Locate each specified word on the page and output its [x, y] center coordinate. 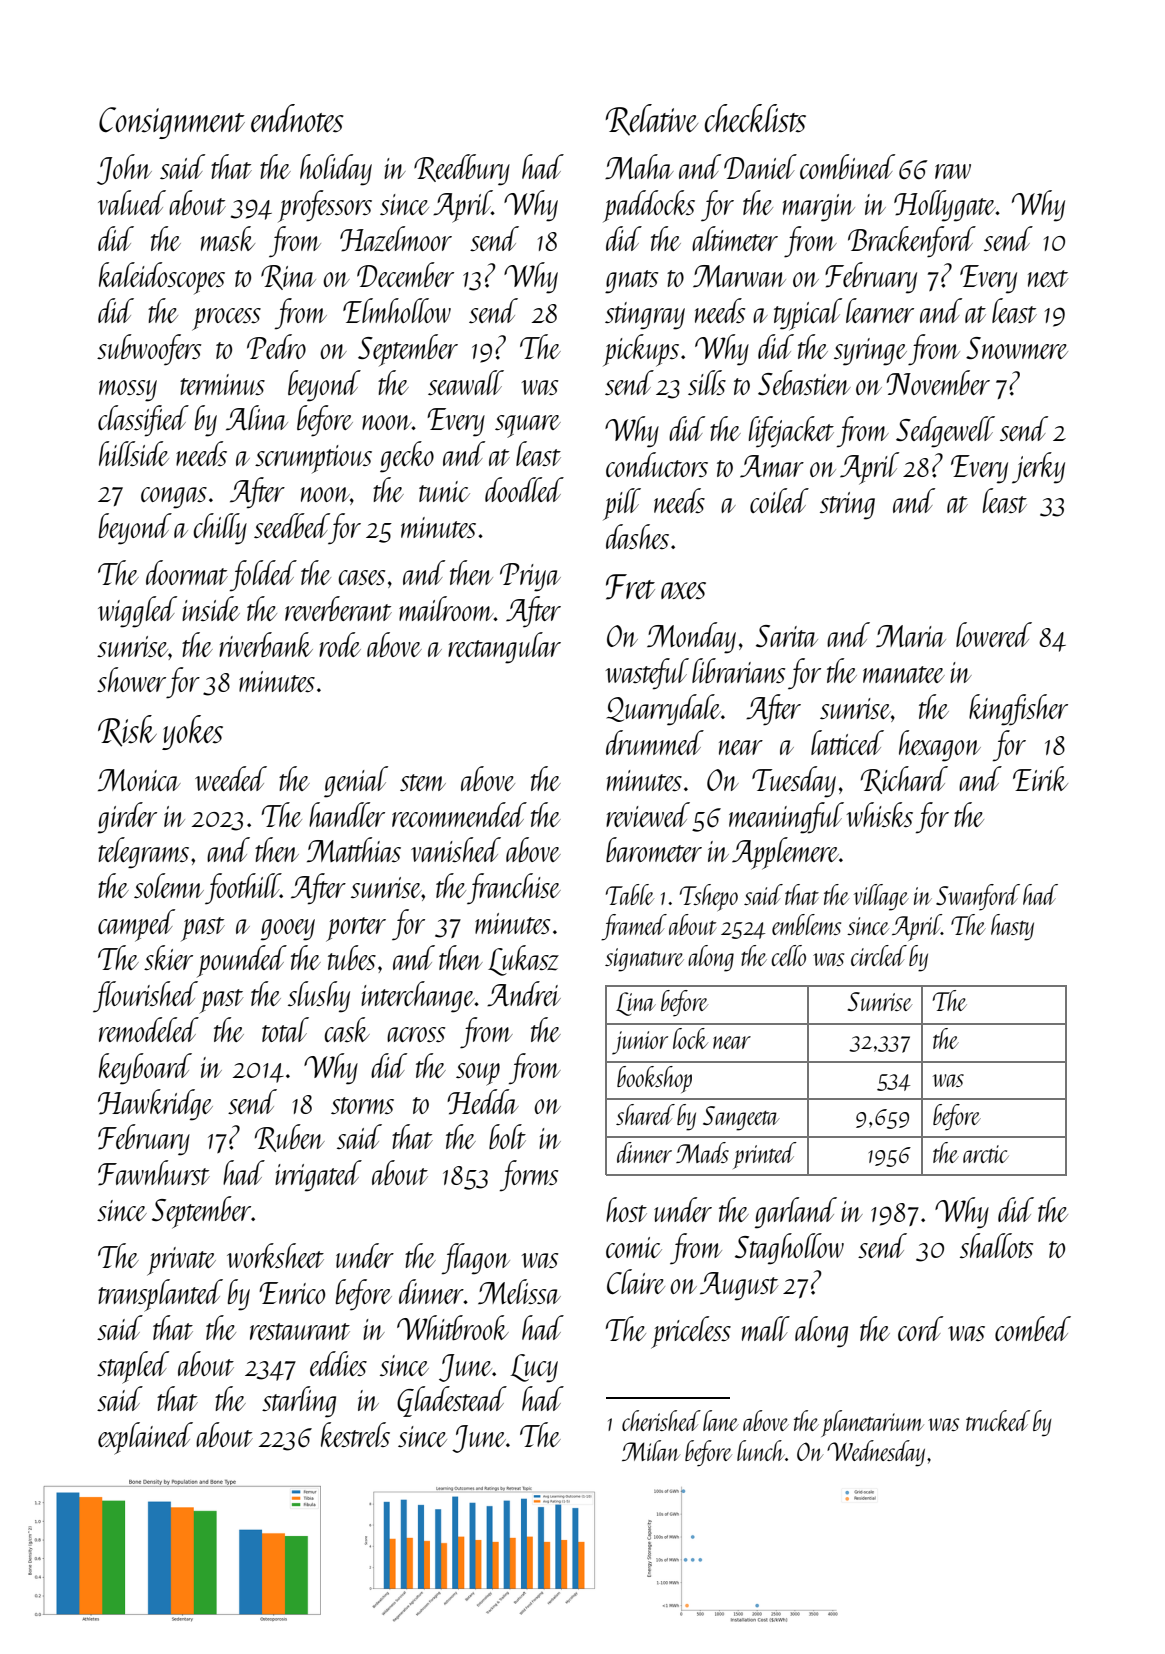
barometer [654, 849]
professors [325, 206]
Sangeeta [741, 1118]
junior [640, 1043]
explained [145, 1438]
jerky [1038, 468]
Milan [651, 1450]
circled [879, 955]
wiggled [137, 612]
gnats [631, 282]
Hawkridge [155, 1105]
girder [127, 818]
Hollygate [945, 206]
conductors [657, 464]
